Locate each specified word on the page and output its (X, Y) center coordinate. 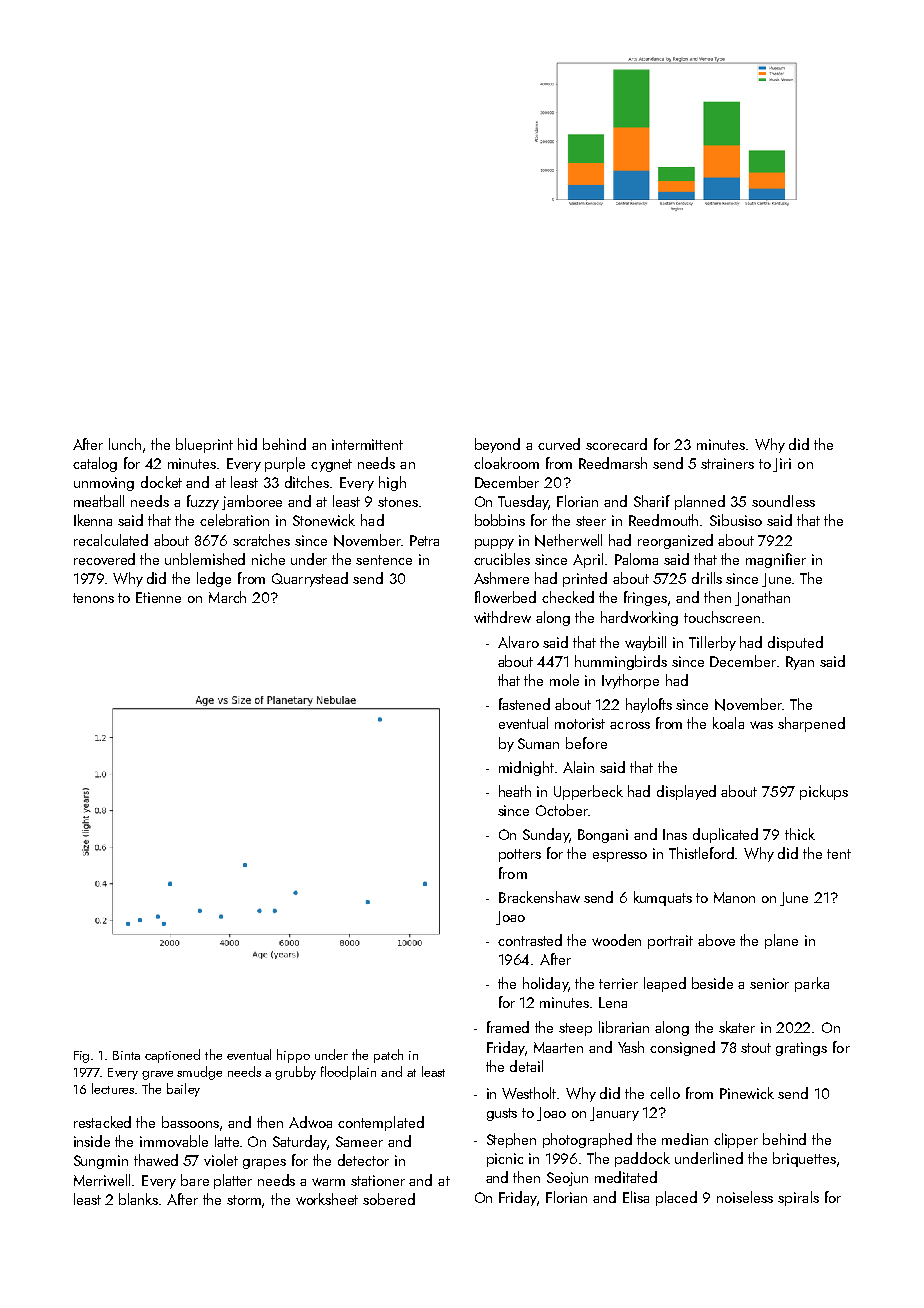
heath (515, 791)
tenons (93, 598)
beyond (497, 445)
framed (508, 1027)
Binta (126, 1055)
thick (800, 834)
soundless (783, 501)
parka (812, 984)
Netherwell (568, 540)
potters (520, 855)
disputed (795, 643)
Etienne (158, 597)
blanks (139, 1199)
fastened (524, 704)
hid (247, 444)
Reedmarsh (613, 463)
